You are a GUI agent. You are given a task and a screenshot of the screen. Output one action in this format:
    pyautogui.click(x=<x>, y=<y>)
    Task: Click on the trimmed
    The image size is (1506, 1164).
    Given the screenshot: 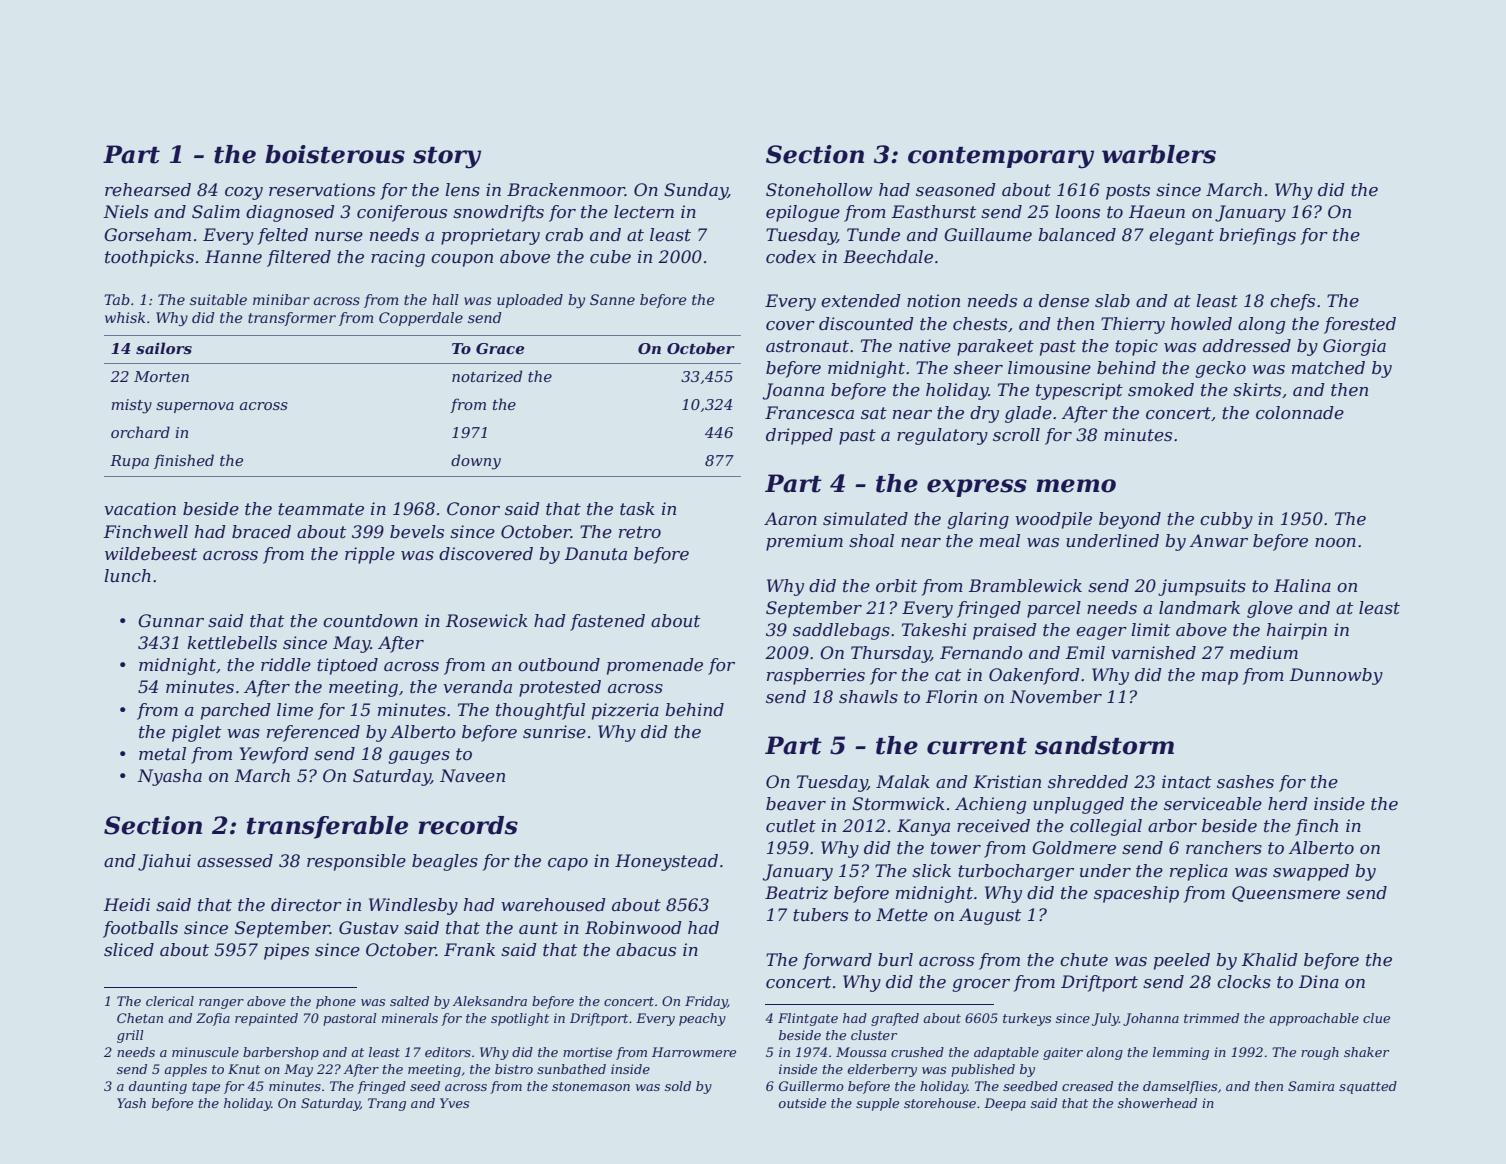 What is the action you would take?
    pyautogui.click(x=1211, y=1018)
